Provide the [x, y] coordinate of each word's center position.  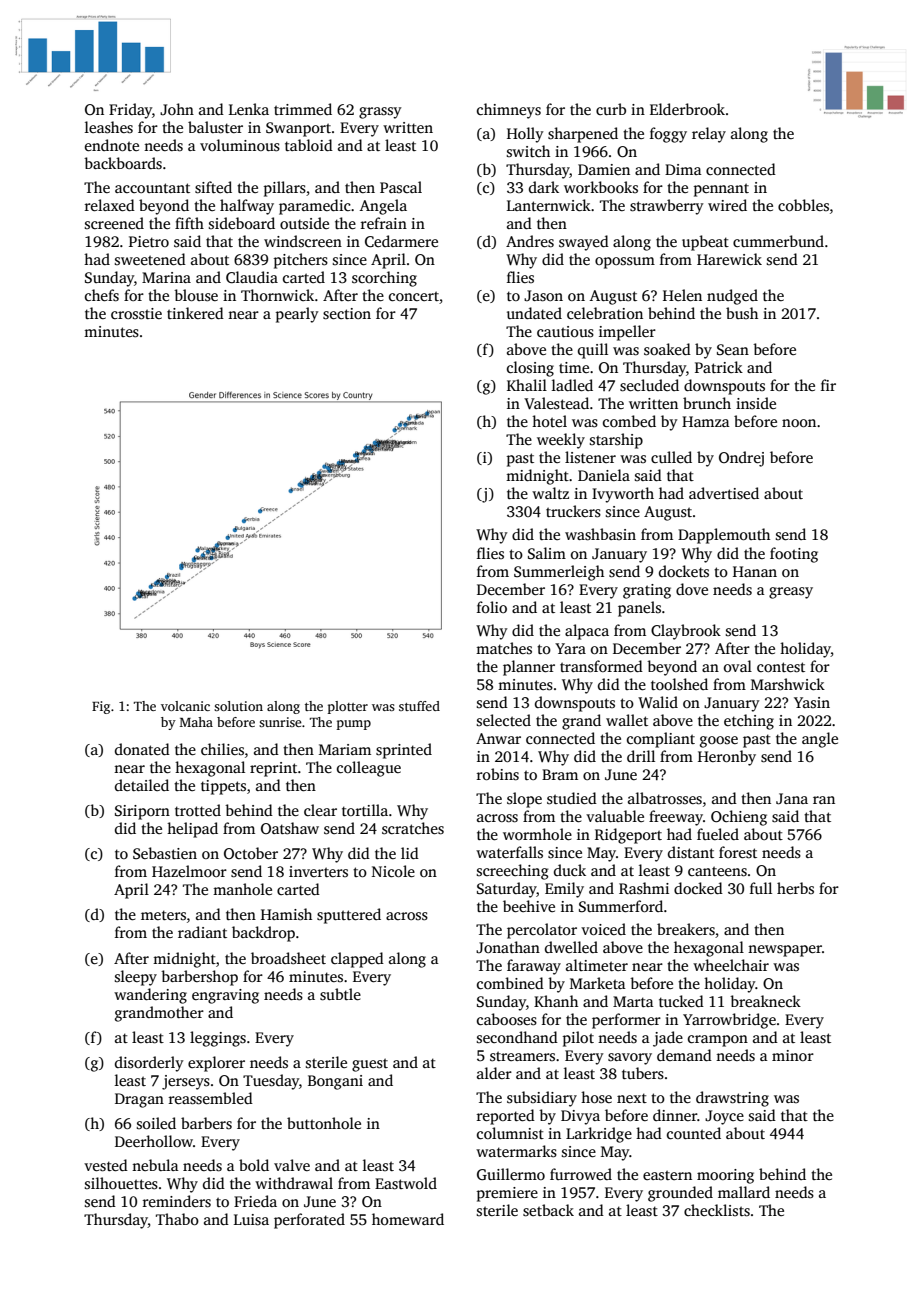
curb [611, 109]
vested [106, 1165]
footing [794, 555]
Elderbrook [687, 109]
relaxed [110, 205]
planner [529, 668]
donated [142, 749]
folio [492, 607]
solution [238, 706]
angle [820, 740]
